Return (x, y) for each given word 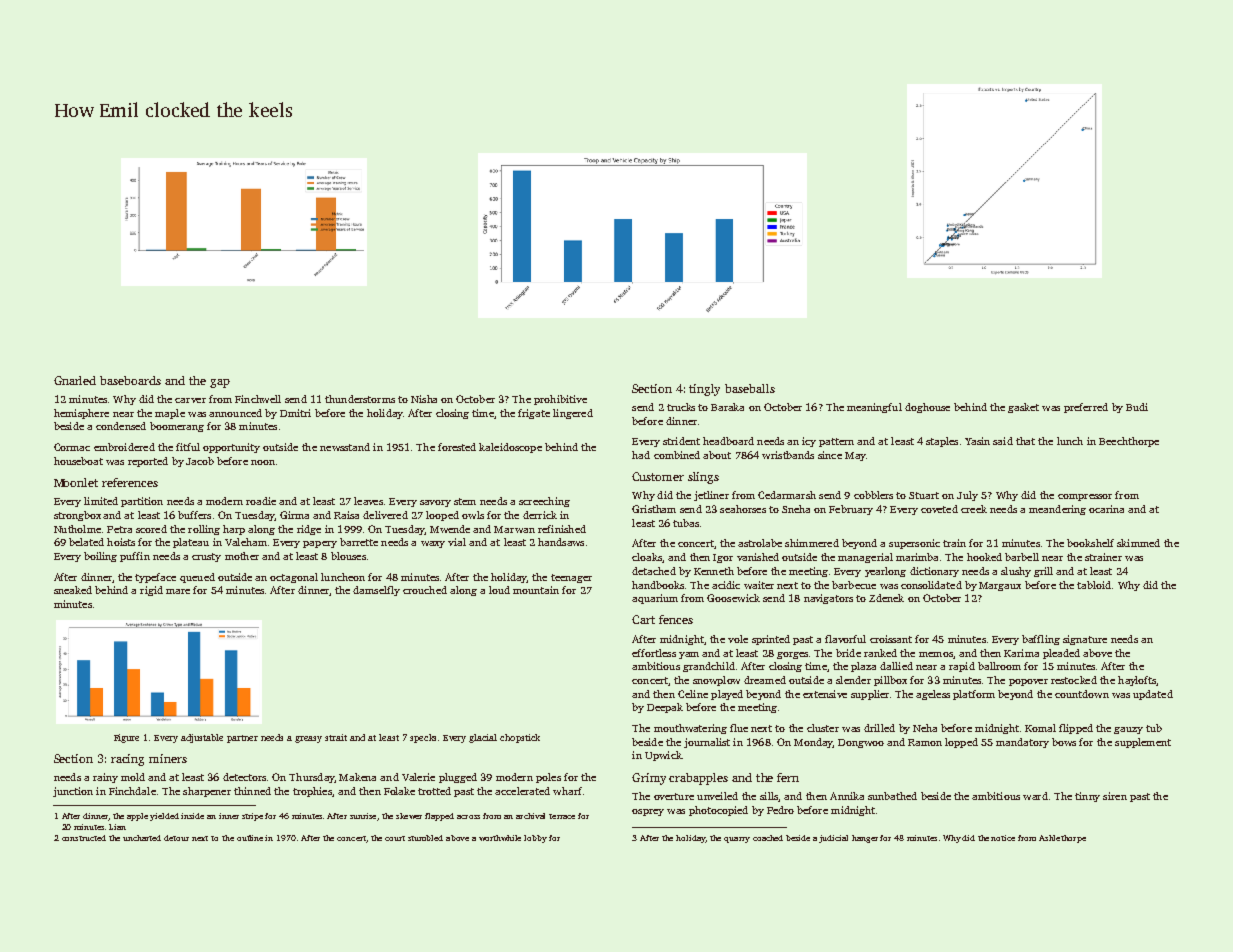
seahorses (743, 509)
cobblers (873, 495)
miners (168, 758)
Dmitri (295, 413)
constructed (84, 838)
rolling (204, 530)
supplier (870, 695)
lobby (535, 839)
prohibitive (560, 400)
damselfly (376, 591)
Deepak (665, 708)
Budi (1137, 407)
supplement (1143, 743)
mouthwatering (690, 729)
